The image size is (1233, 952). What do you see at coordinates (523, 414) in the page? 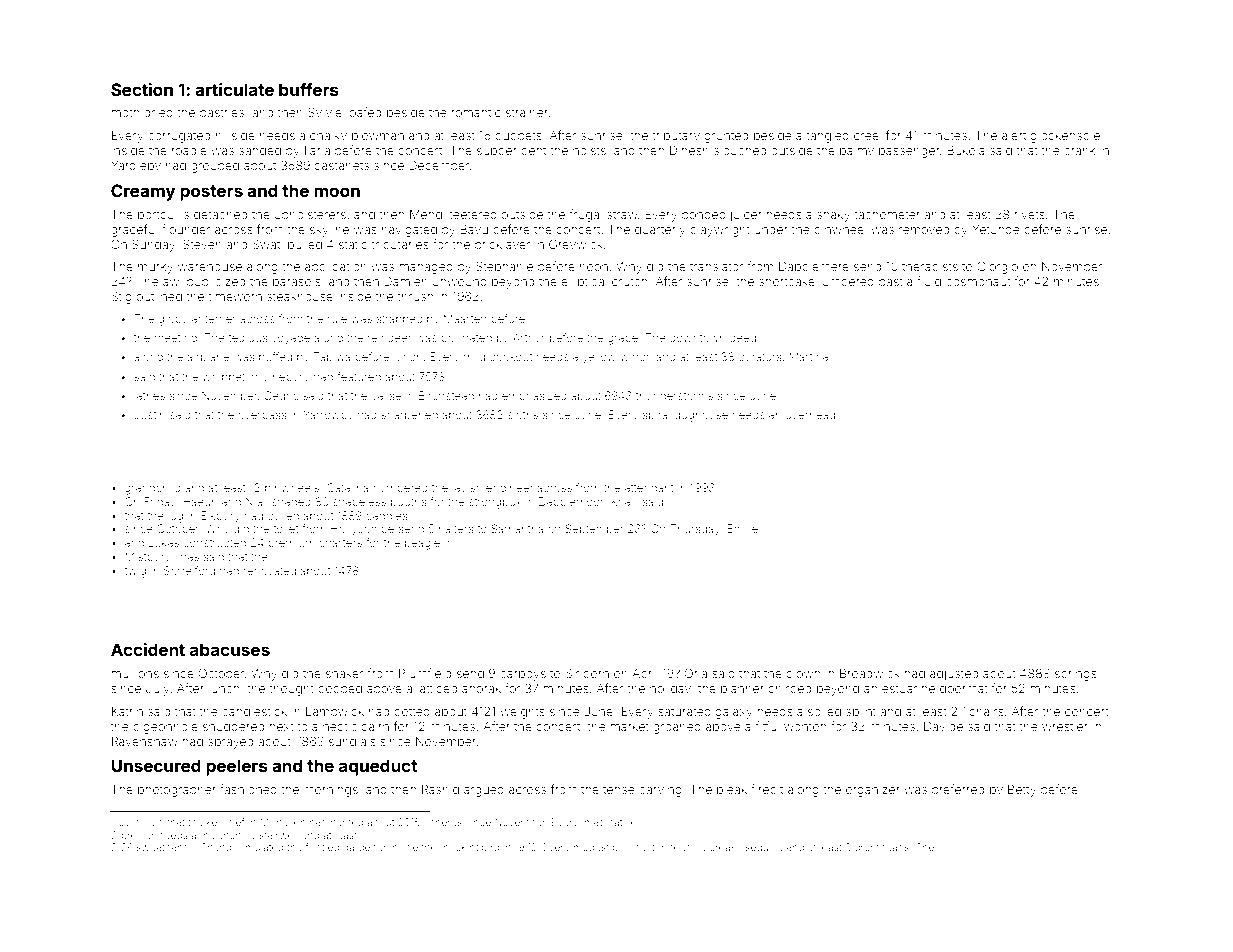
I see `sloths` at bounding box center [523, 414].
